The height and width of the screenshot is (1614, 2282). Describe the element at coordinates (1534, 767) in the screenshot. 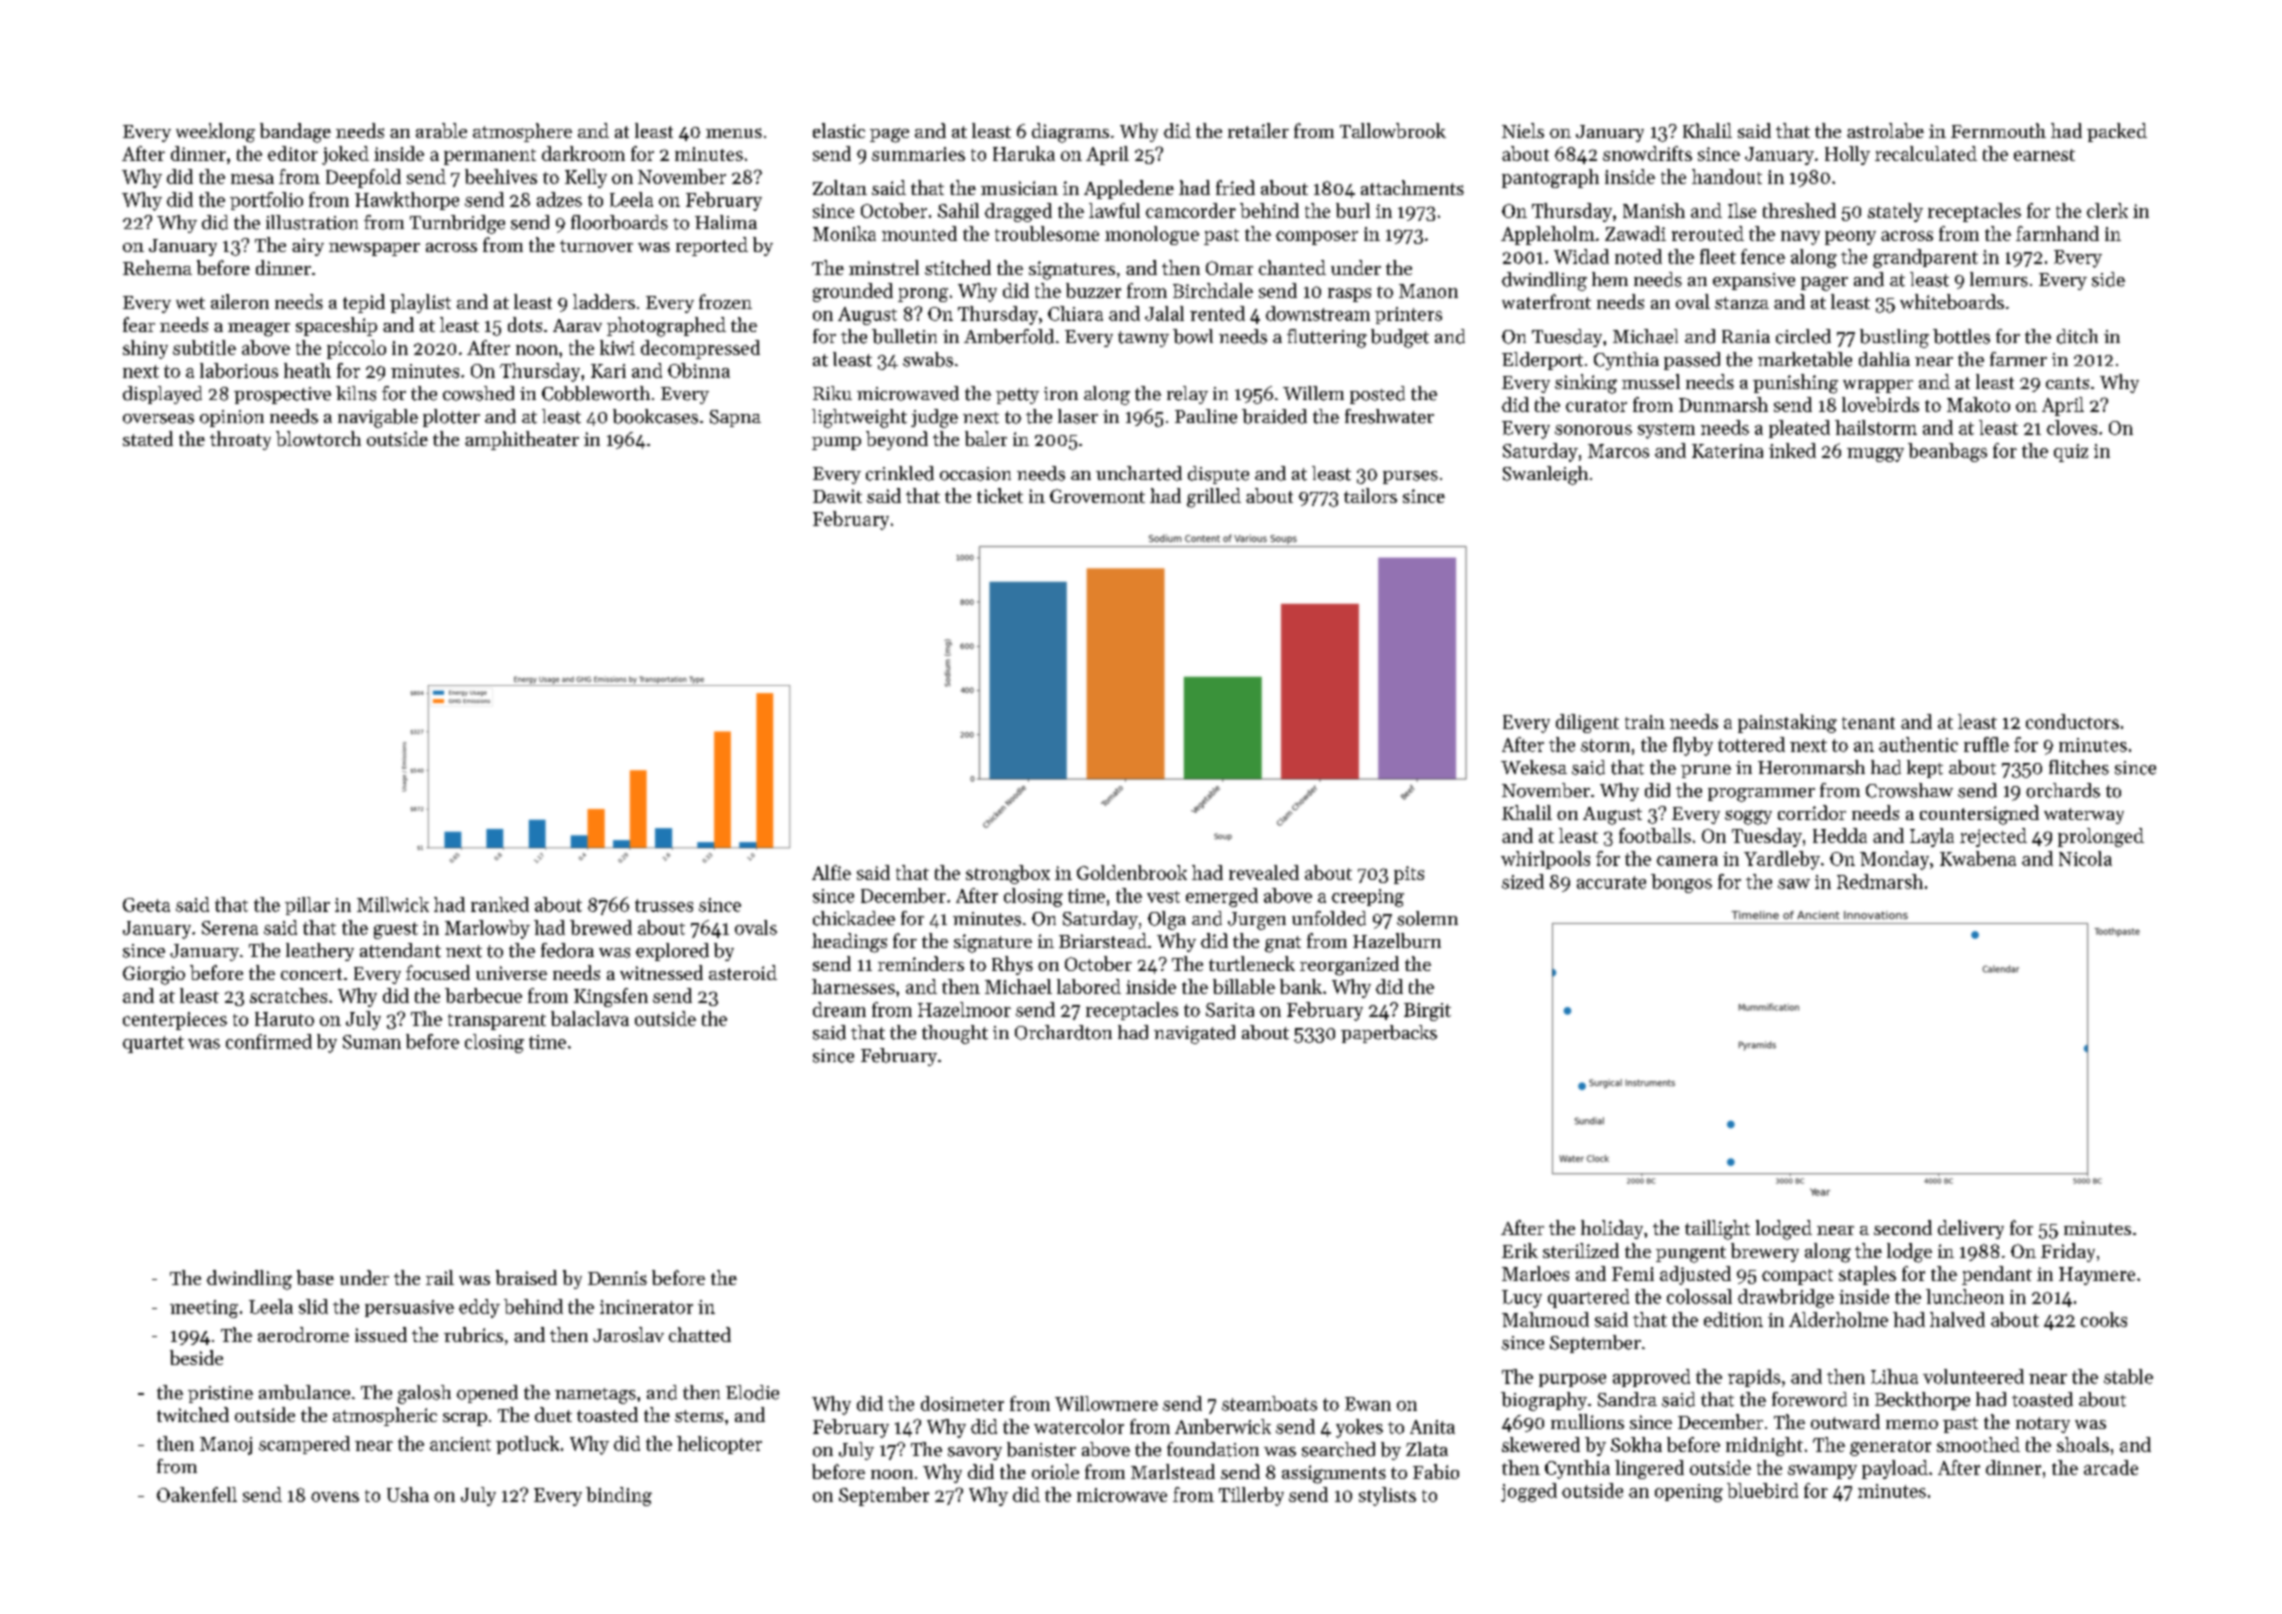

I see `Wekesa` at that location.
